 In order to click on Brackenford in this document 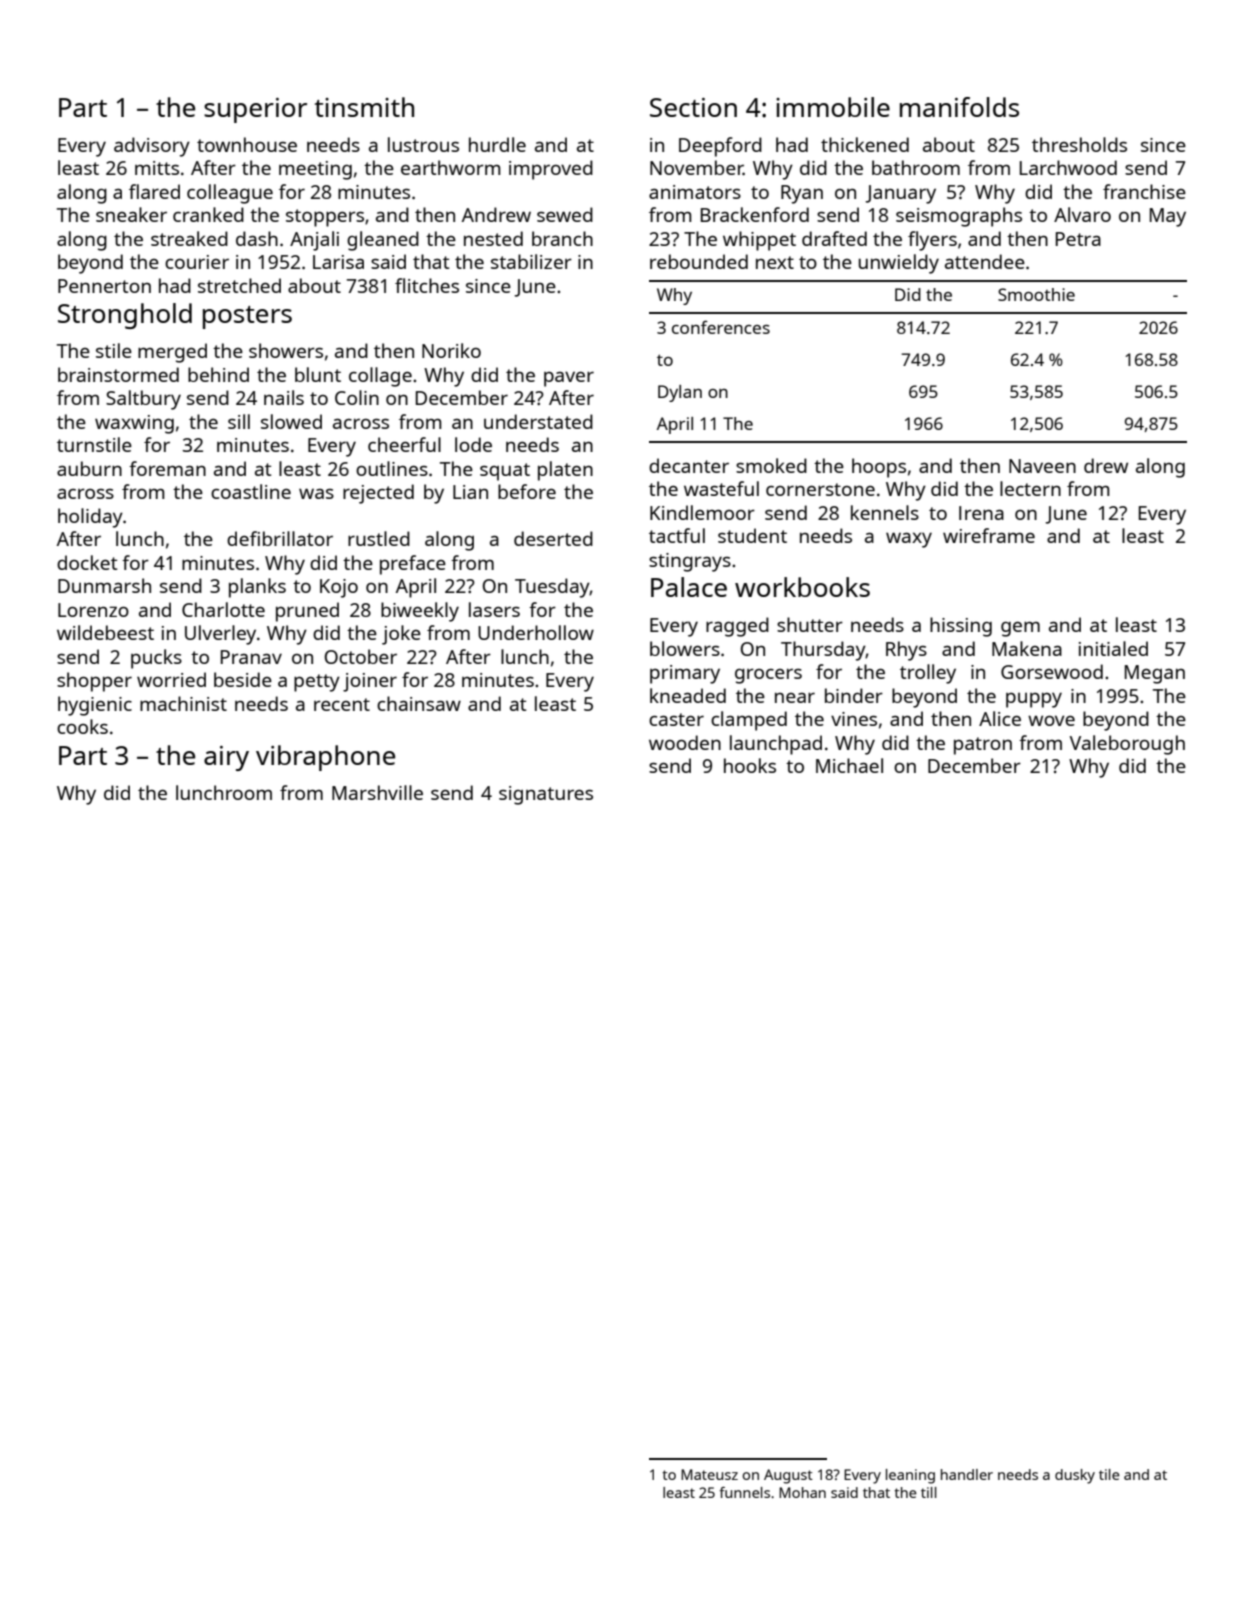, I will do `click(755, 214)`.
